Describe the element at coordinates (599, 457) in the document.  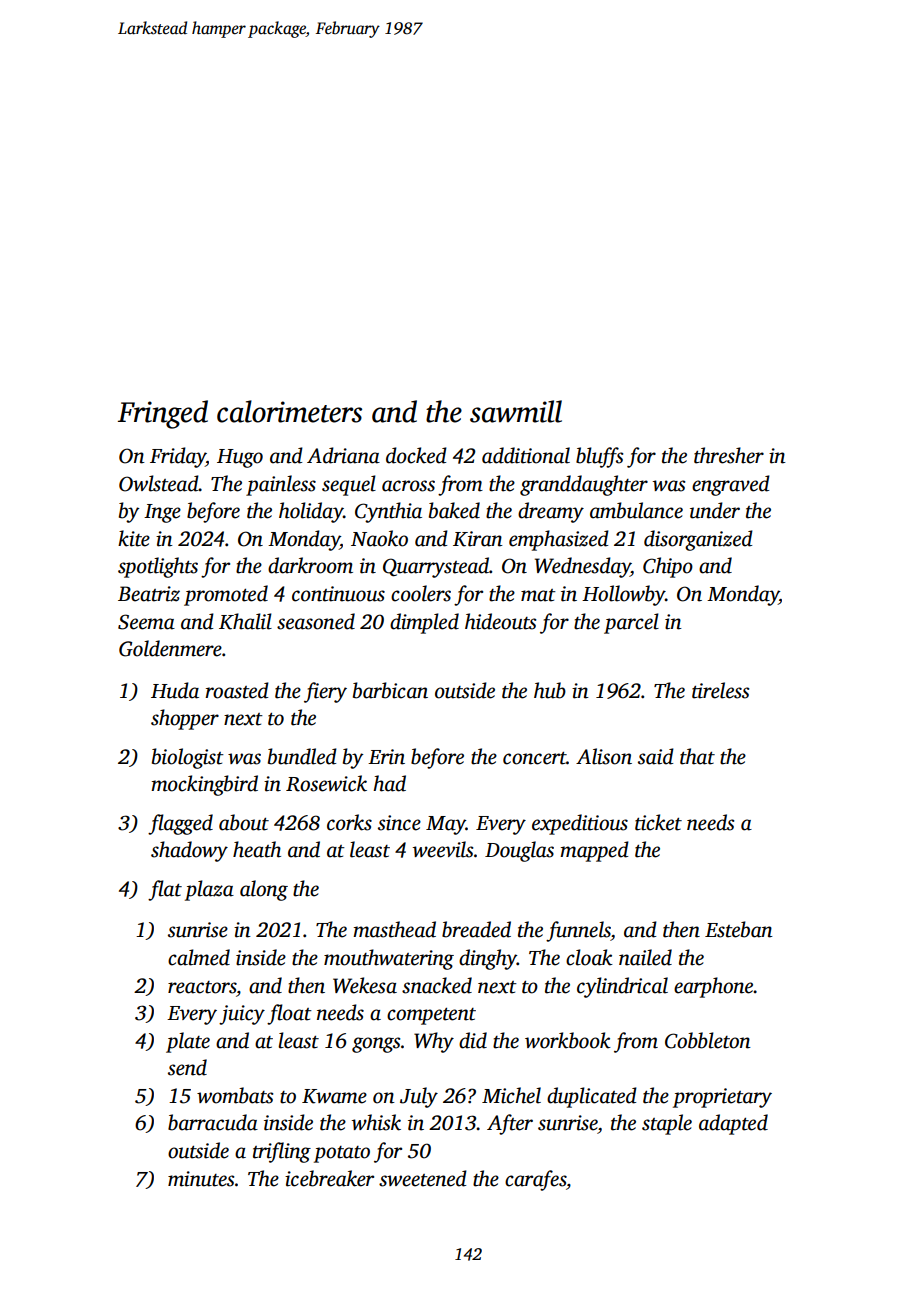
I see `bluffs` at that location.
